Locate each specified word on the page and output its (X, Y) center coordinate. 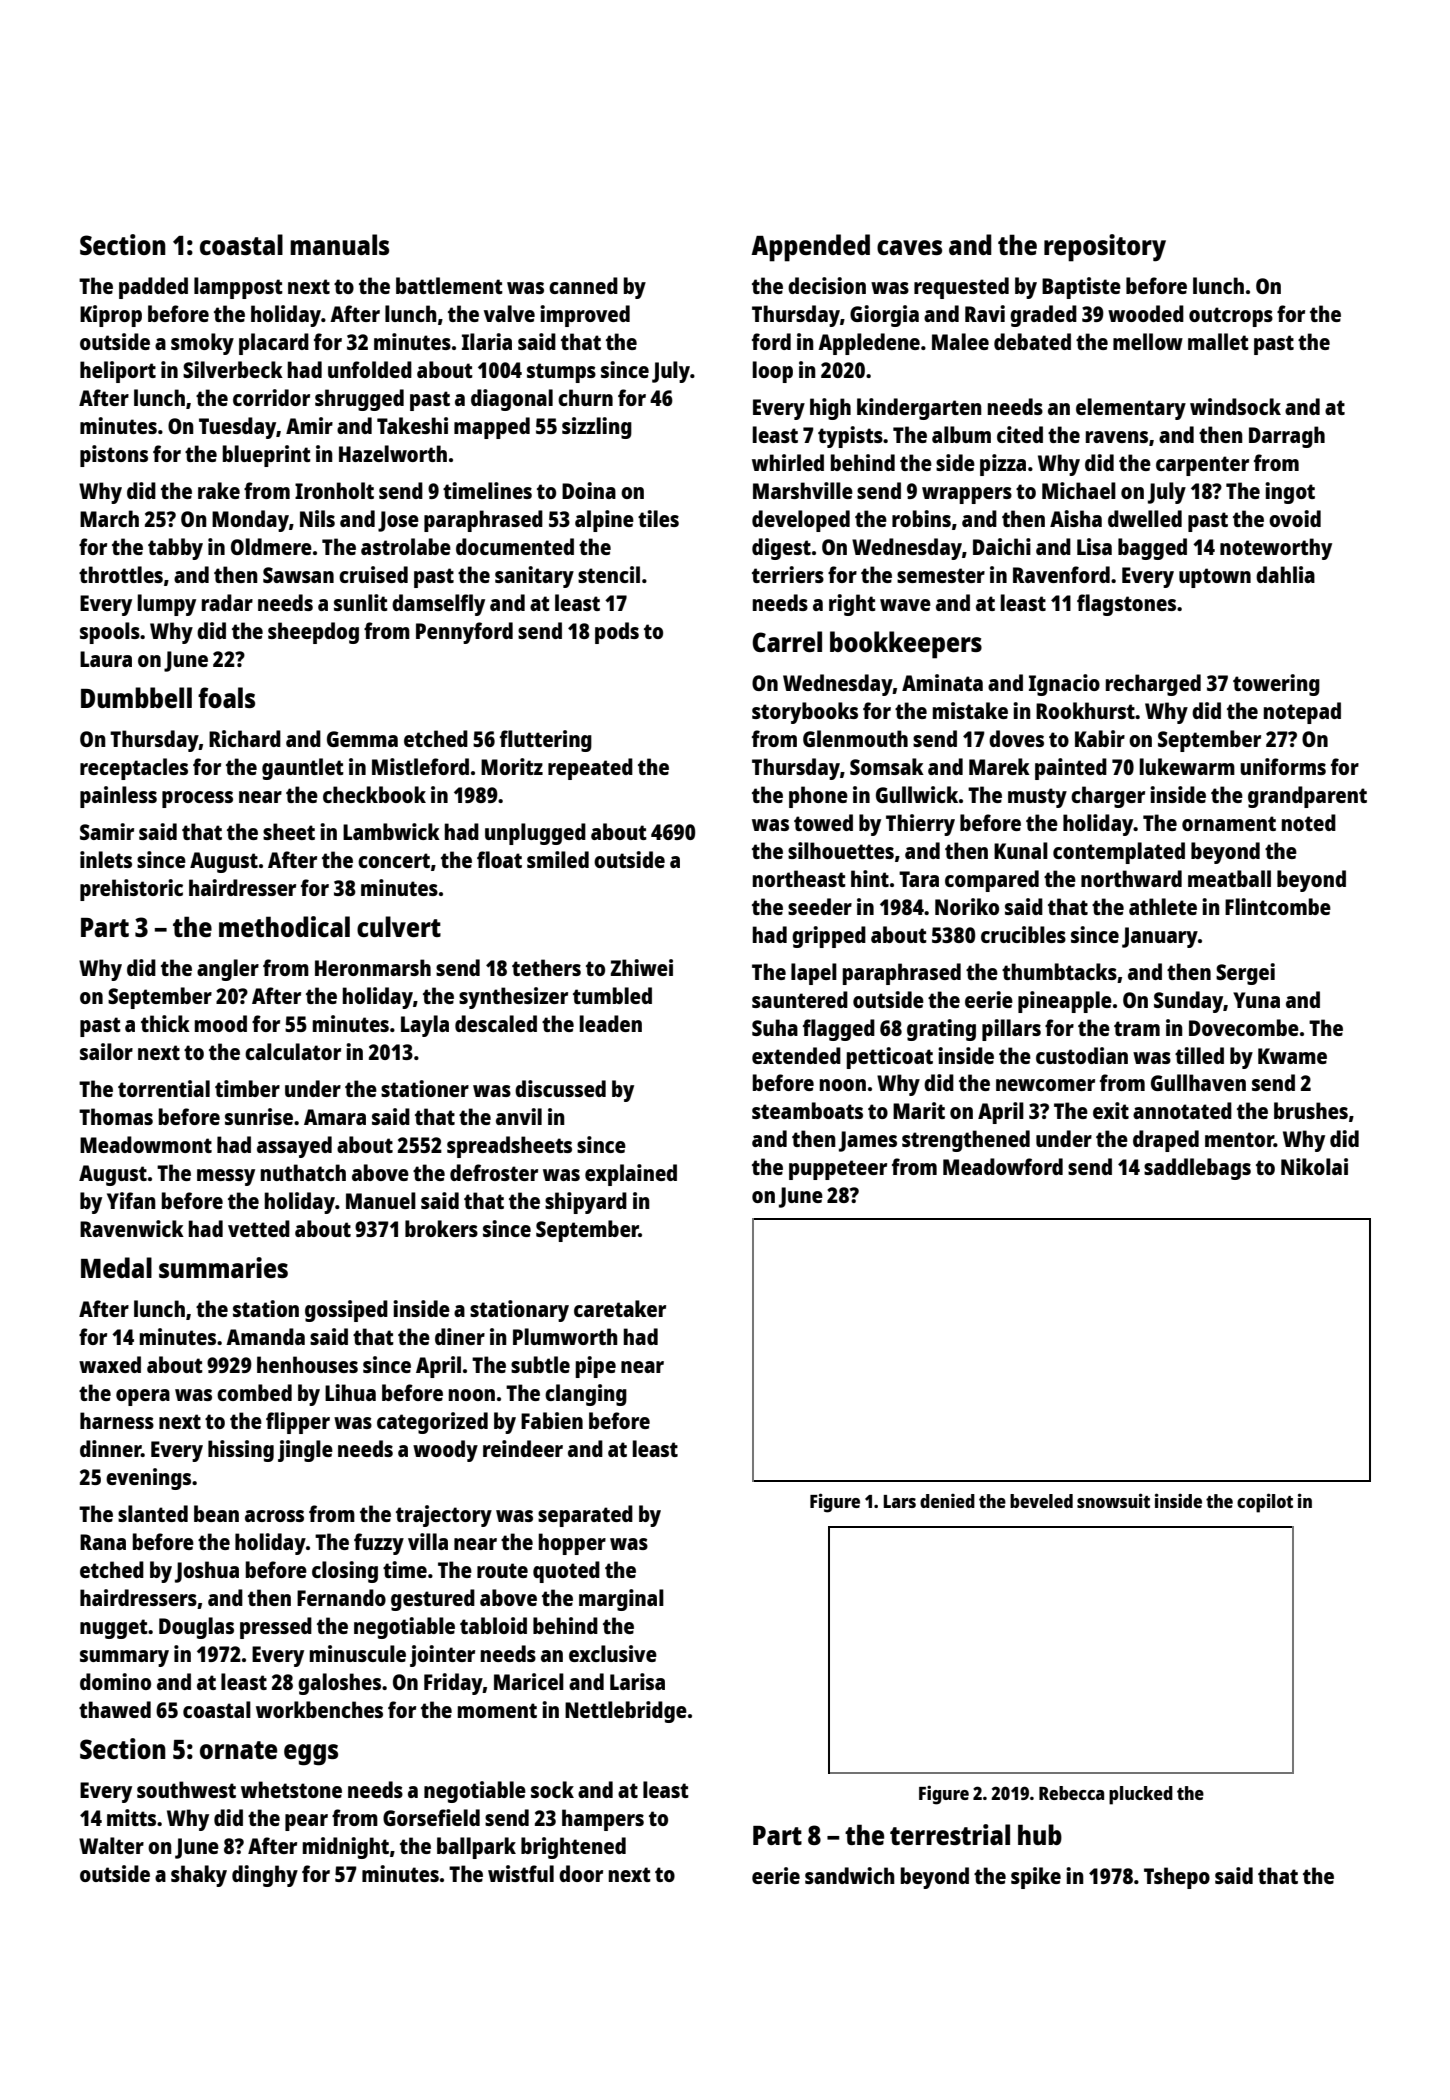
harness (117, 1420)
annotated (1182, 1110)
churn (585, 397)
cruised (373, 574)
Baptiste (1081, 288)
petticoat (890, 1058)
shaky (199, 1876)
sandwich (850, 1875)
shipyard (586, 1203)
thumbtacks (1059, 971)
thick (165, 1023)
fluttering (546, 741)
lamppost (238, 288)
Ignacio (1064, 685)
